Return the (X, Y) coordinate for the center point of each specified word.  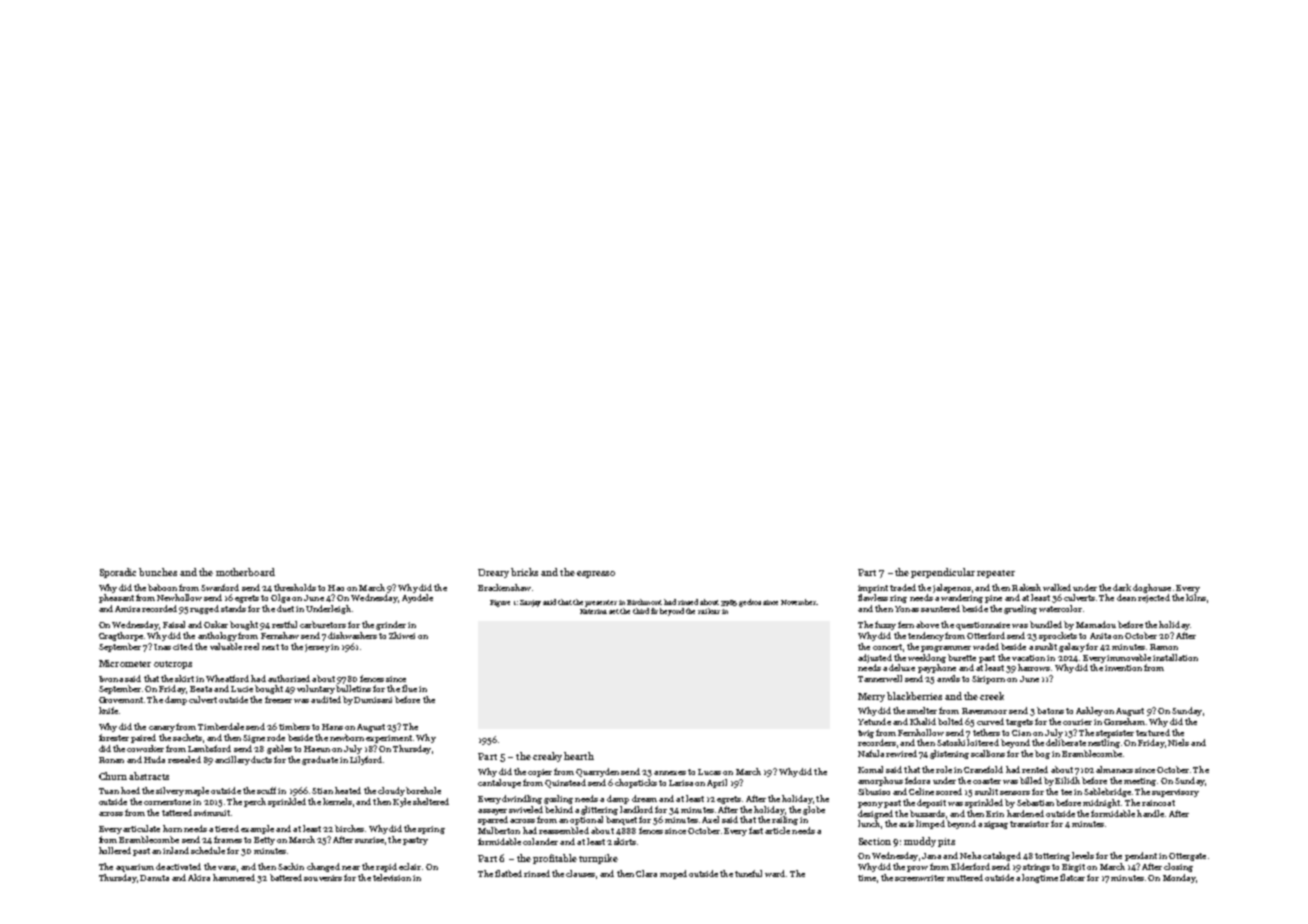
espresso (596, 574)
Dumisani (373, 700)
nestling (1104, 743)
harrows (1034, 667)
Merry (871, 697)
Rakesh (1026, 587)
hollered (115, 850)
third (641, 611)
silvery (170, 791)
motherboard (245, 572)
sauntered (940, 608)
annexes (670, 773)
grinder (391, 625)
